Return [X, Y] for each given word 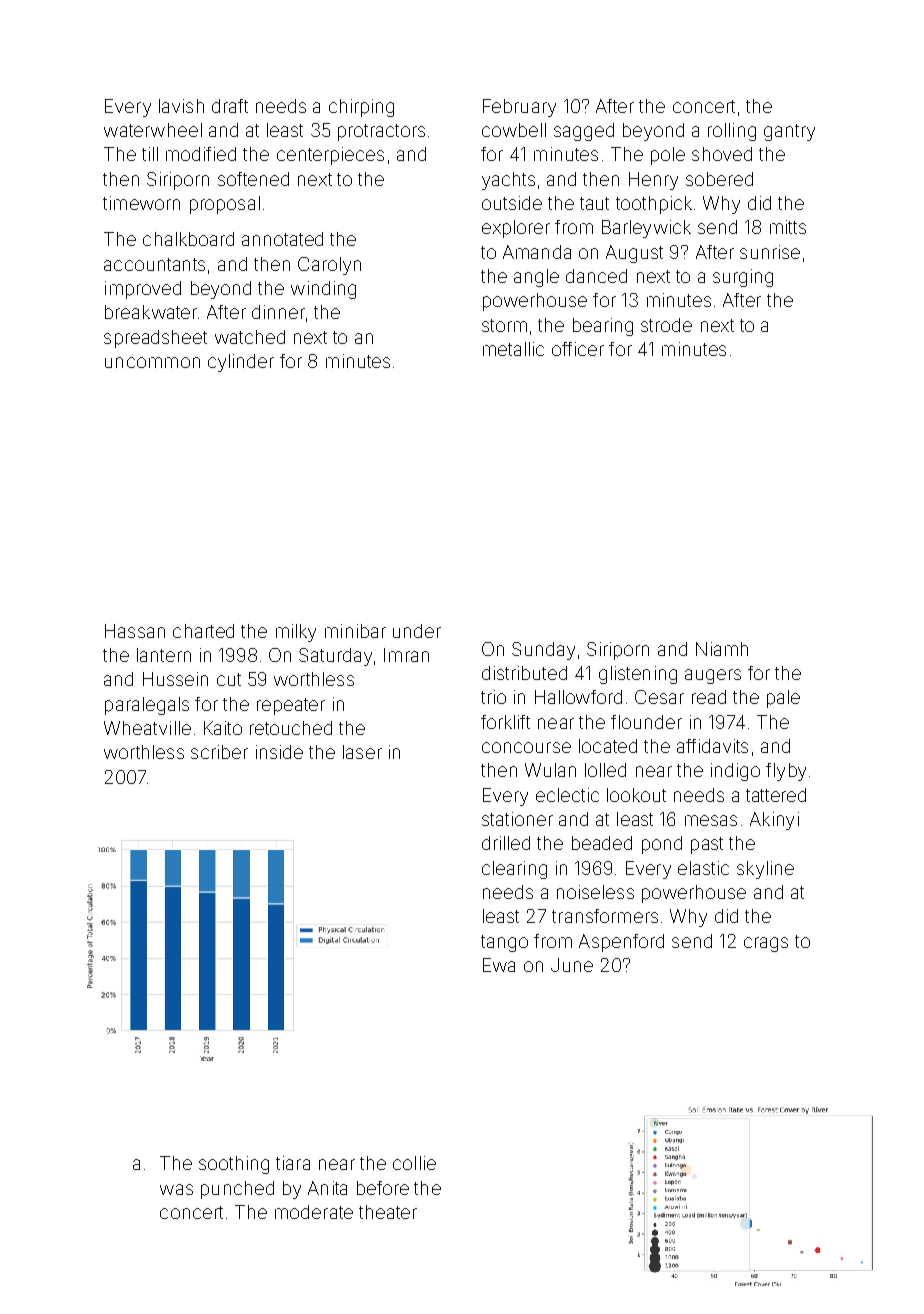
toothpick [654, 205]
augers [713, 676]
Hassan [135, 631]
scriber [219, 752]
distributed [524, 673]
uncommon [152, 362]
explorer [516, 229]
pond [662, 845]
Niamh [722, 649]
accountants [154, 264]
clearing [514, 870]
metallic [513, 349]
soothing [234, 1165]
